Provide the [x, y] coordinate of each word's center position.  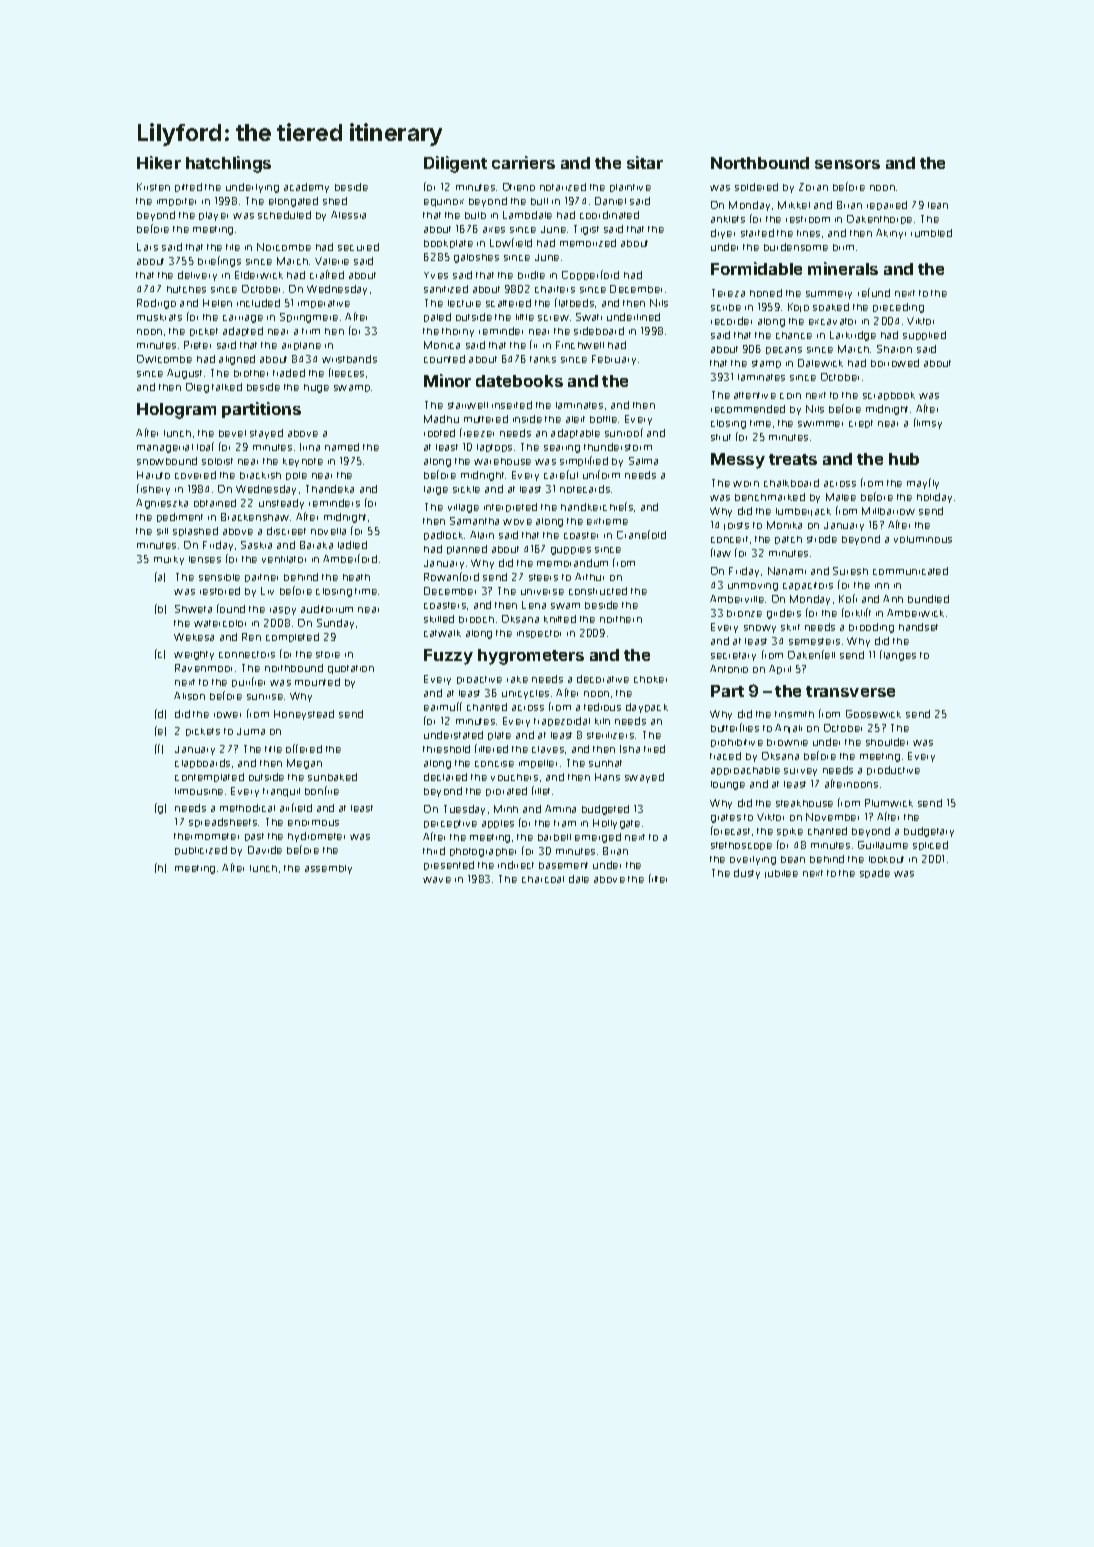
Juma [251, 731]
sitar [645, 162]
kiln [602, 721]
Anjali [788, 728]
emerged [598, 838]
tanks [543, 359]
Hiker [159, 162]
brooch [476, 619]
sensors [847, 164]
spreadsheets [223, 822]
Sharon [894, 349]
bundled [928, 599]
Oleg [197, 388]
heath [356, 577]
